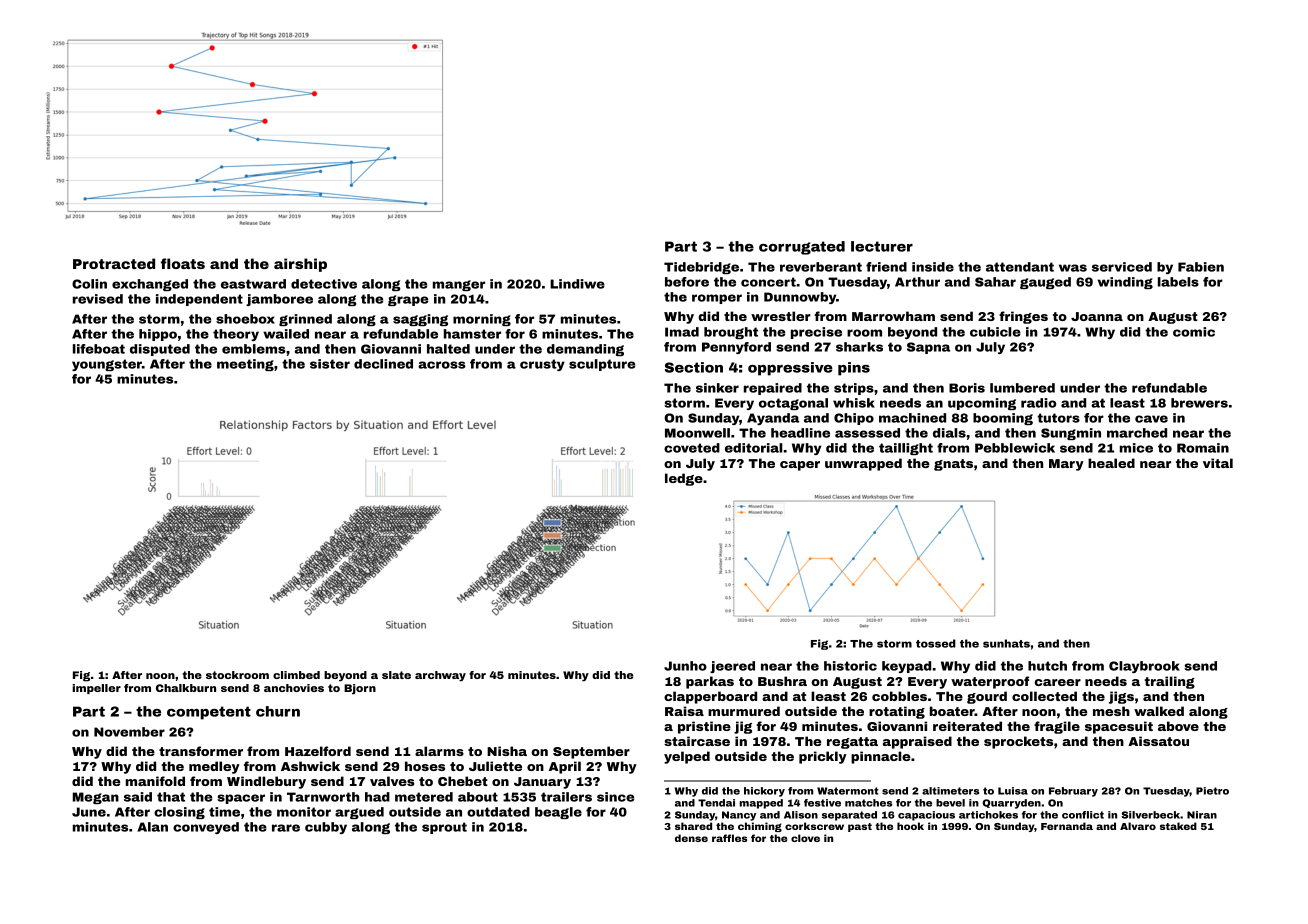 This page has width=1308, height=924. I want to click on grinned, so click(305, 320).
